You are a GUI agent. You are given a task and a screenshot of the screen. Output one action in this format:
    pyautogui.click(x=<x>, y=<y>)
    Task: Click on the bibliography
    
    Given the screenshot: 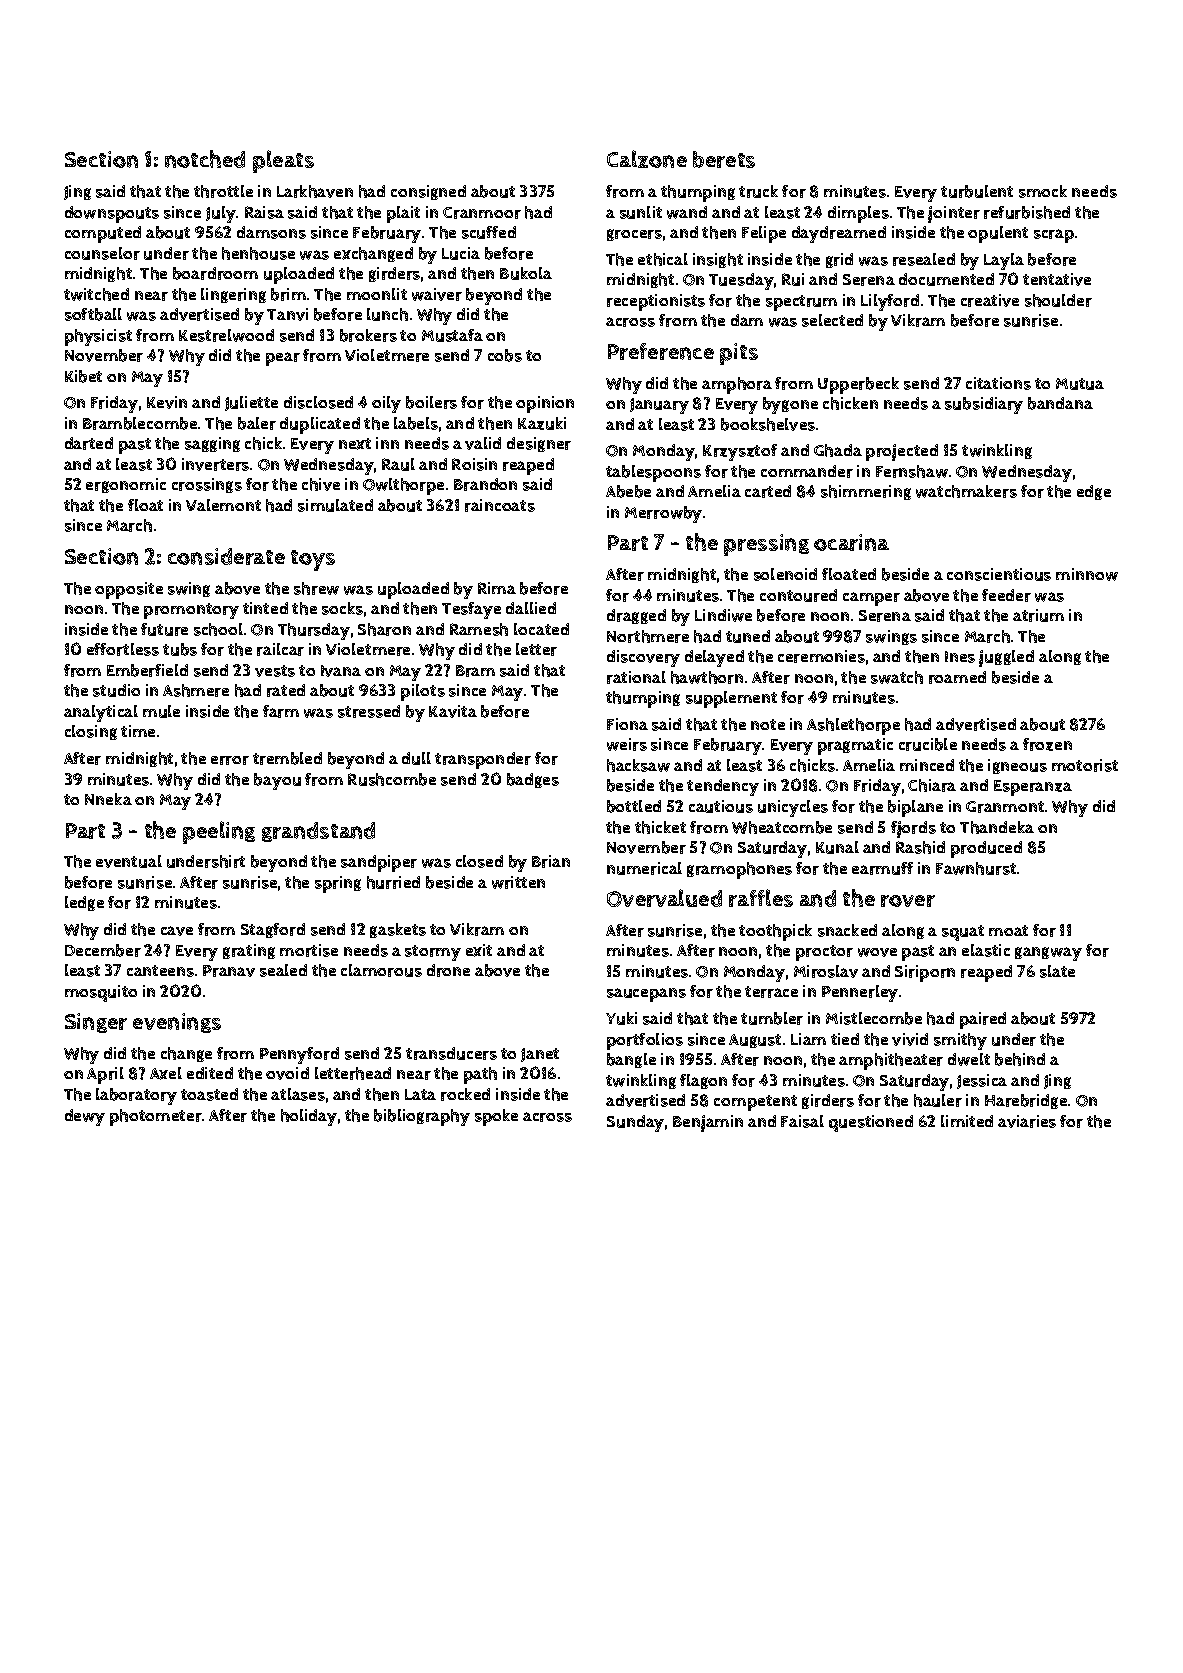 What is the action you would take?
    pyautogui.click(x=422, y=1117)
